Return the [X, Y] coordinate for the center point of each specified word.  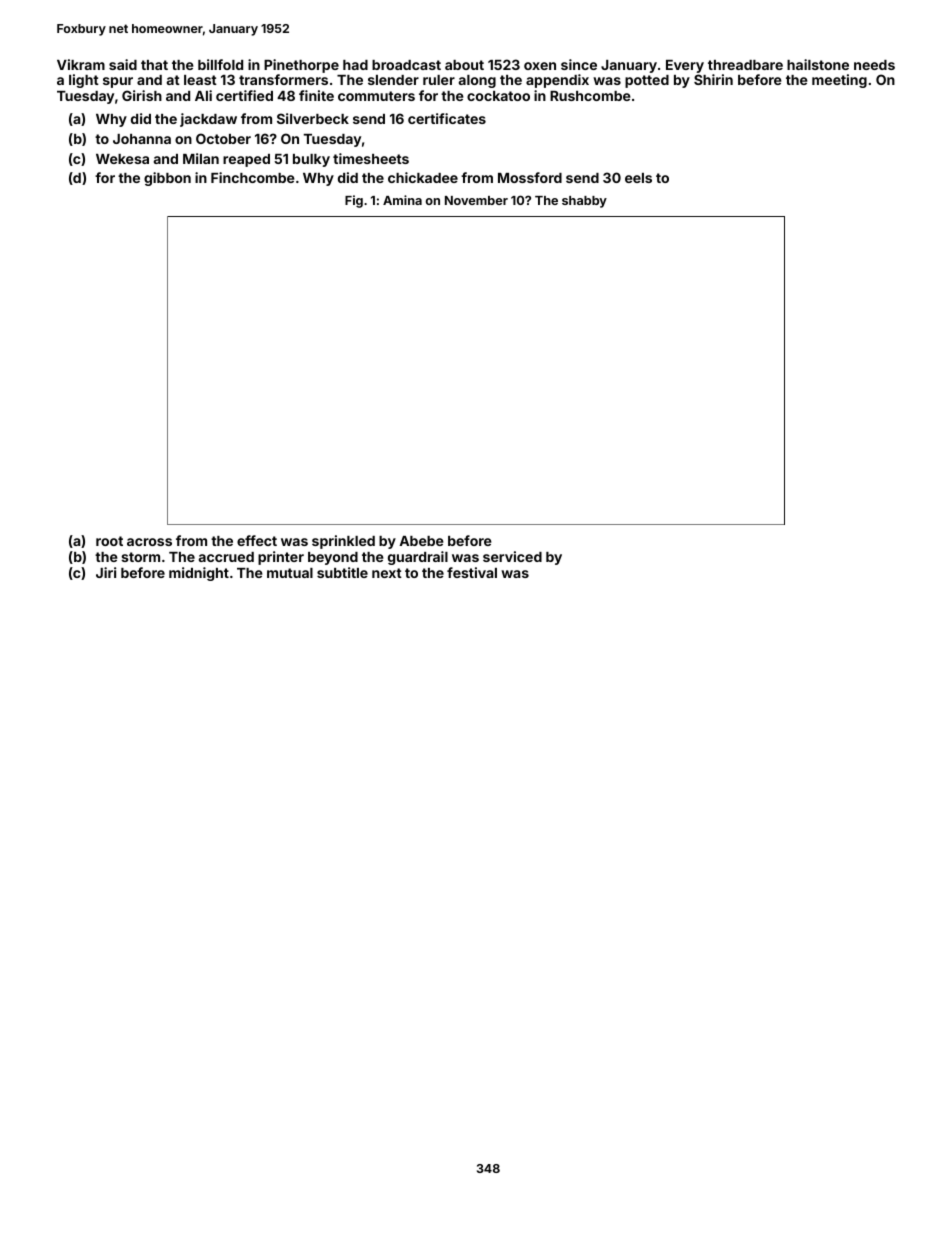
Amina [402, 200]
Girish [142, 95]
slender [393, 80]
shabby [584, 202]
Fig [354, 201]
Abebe [421, 541]
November [476, 200]
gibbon [167, 179]
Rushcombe [590, 96]
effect [257, 540]
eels [638, 178]
